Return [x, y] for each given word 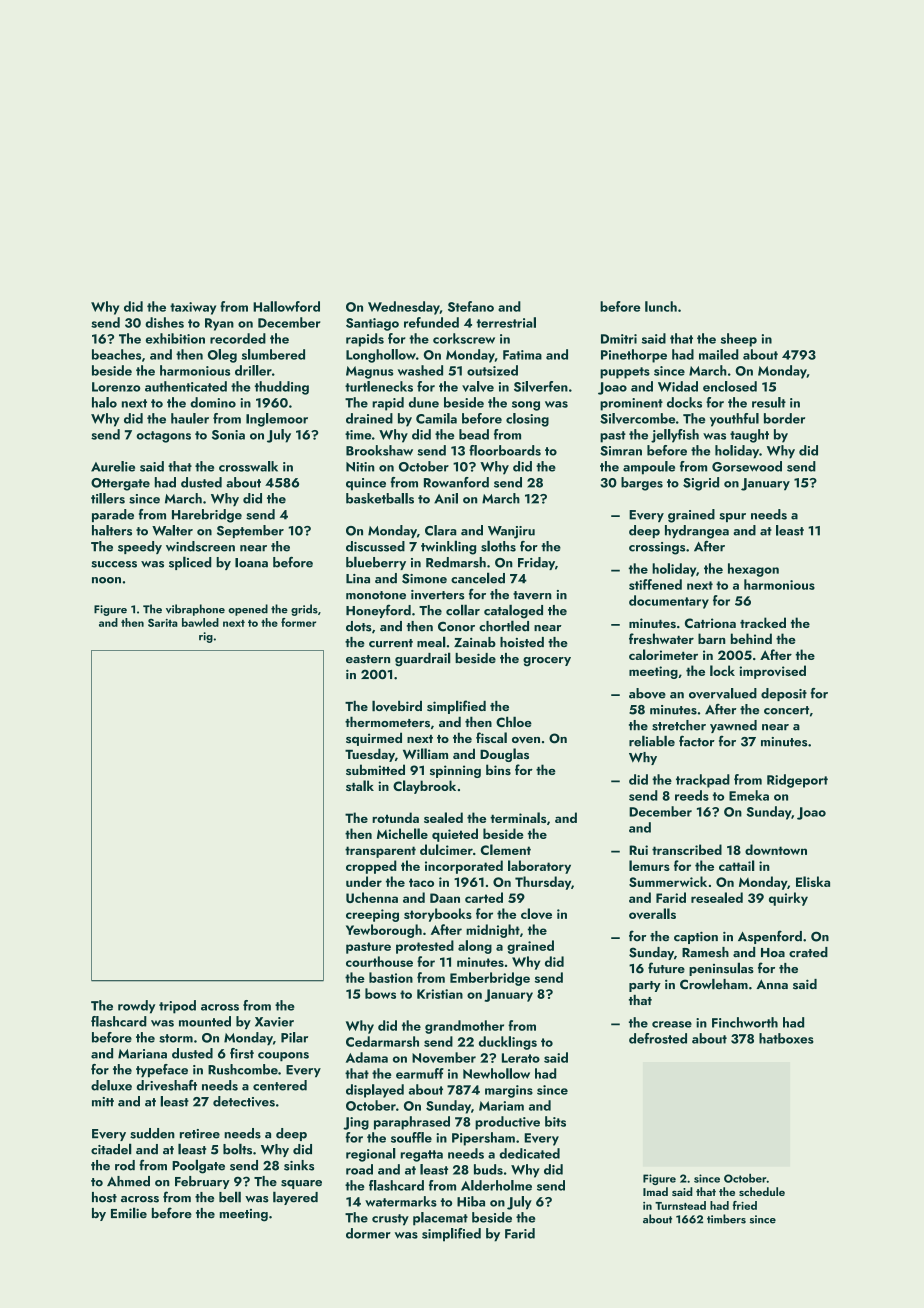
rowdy [136, 1007]
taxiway [193, 308]
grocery [547, 662]
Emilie [129, 1213]
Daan [445, 898]
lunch [661, 306]
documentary [669, 602]
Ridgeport [797, 781]
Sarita [163, 622]
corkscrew [464, 338]
